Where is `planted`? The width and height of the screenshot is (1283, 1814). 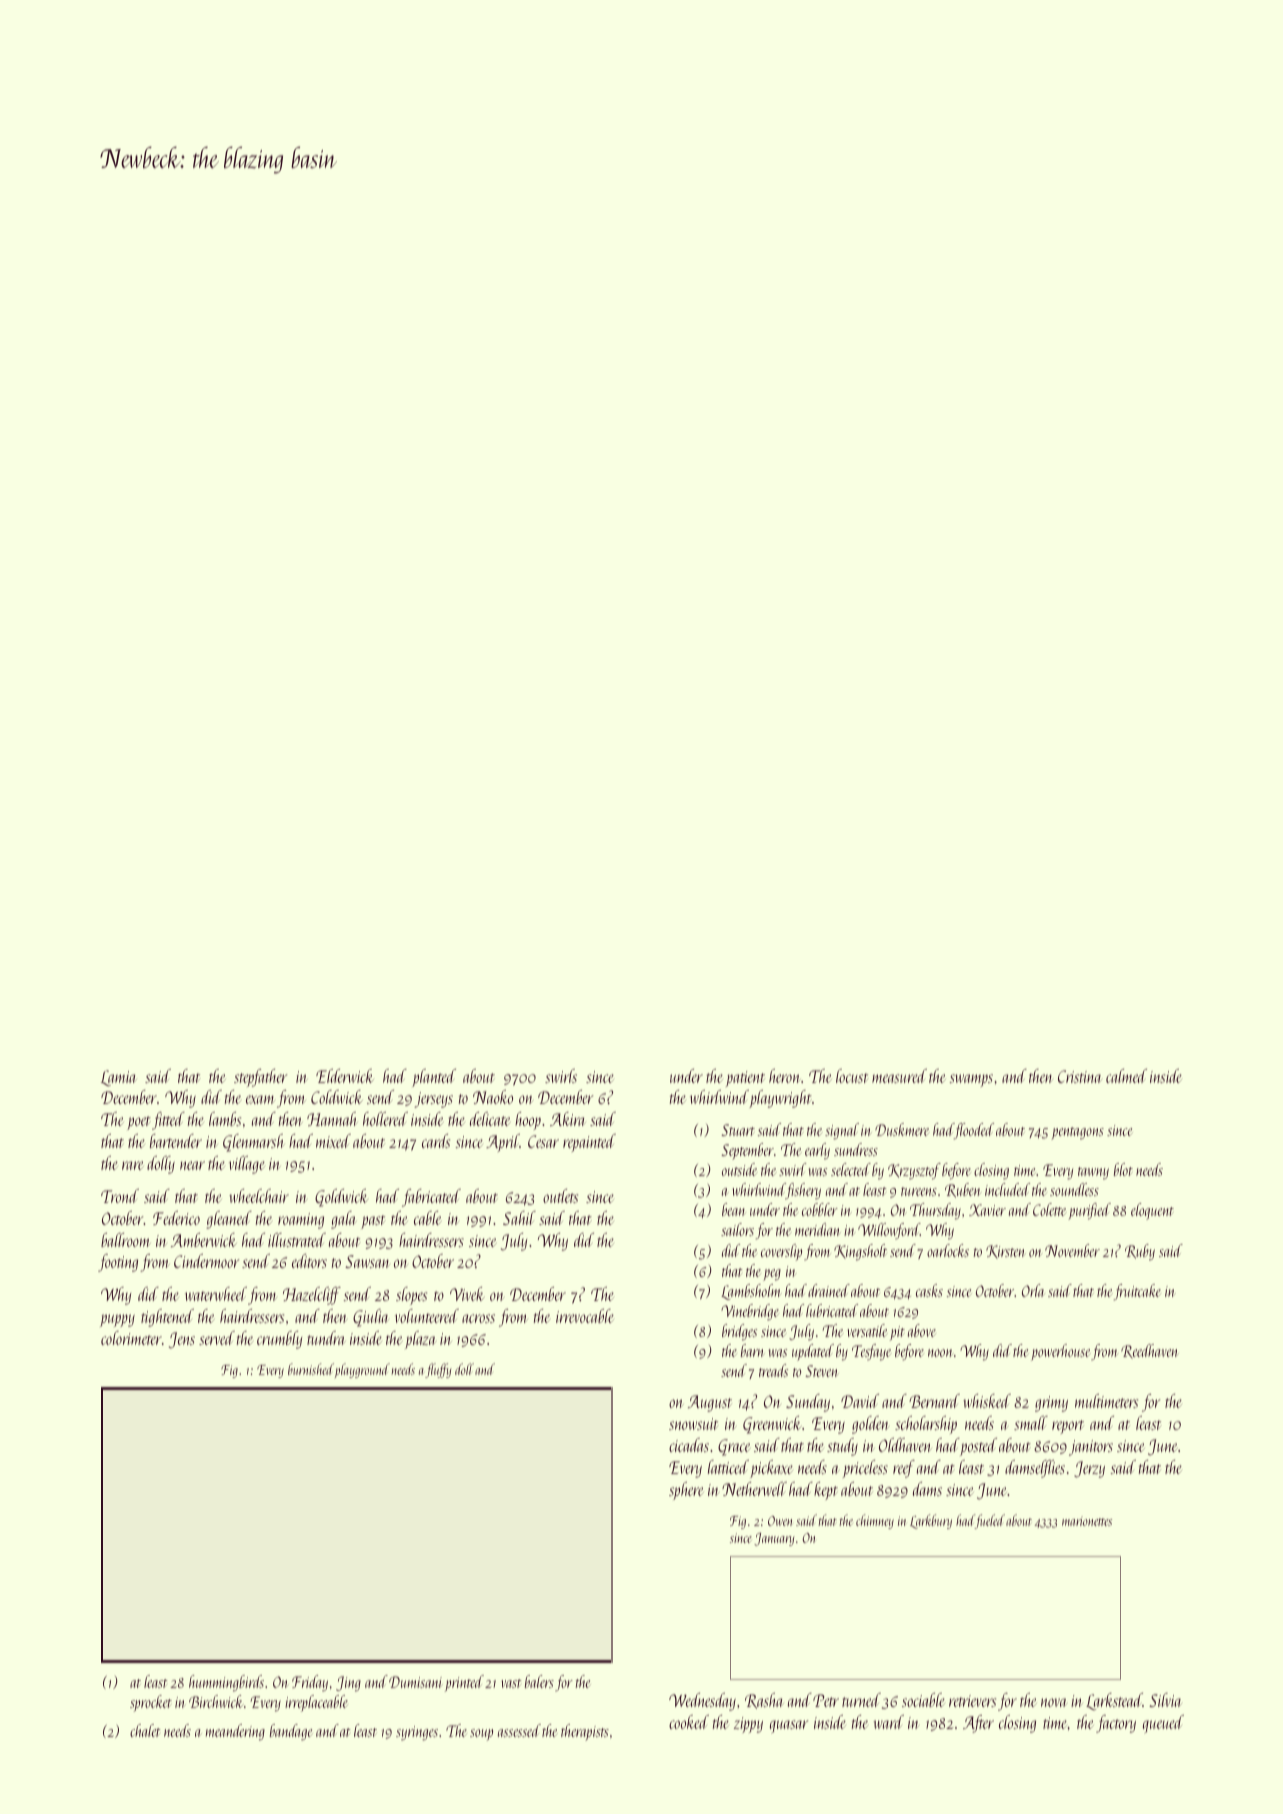
planted is located at coordinates (434, 1078).
